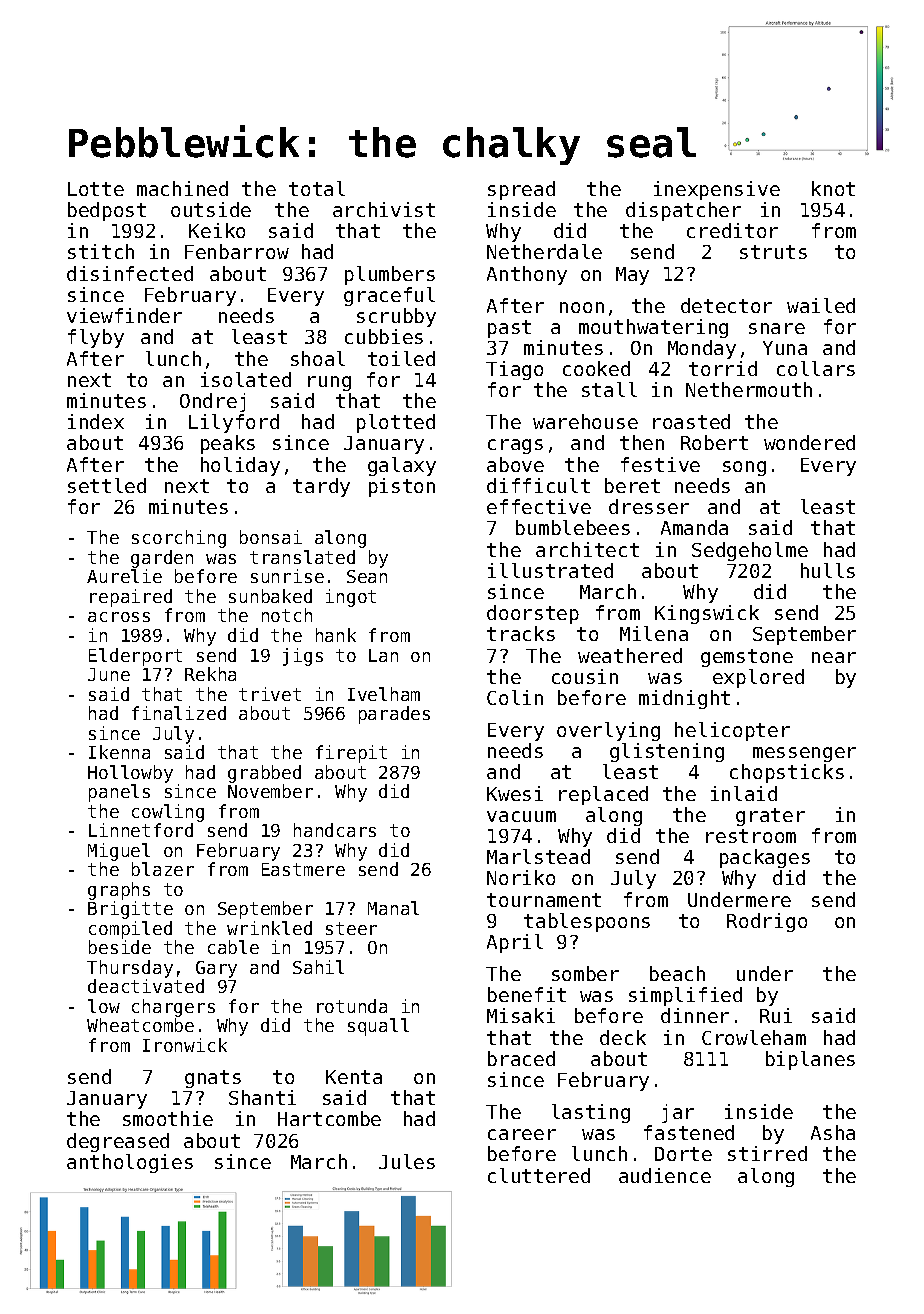  I want to click on trivet, so click(270, 694).
